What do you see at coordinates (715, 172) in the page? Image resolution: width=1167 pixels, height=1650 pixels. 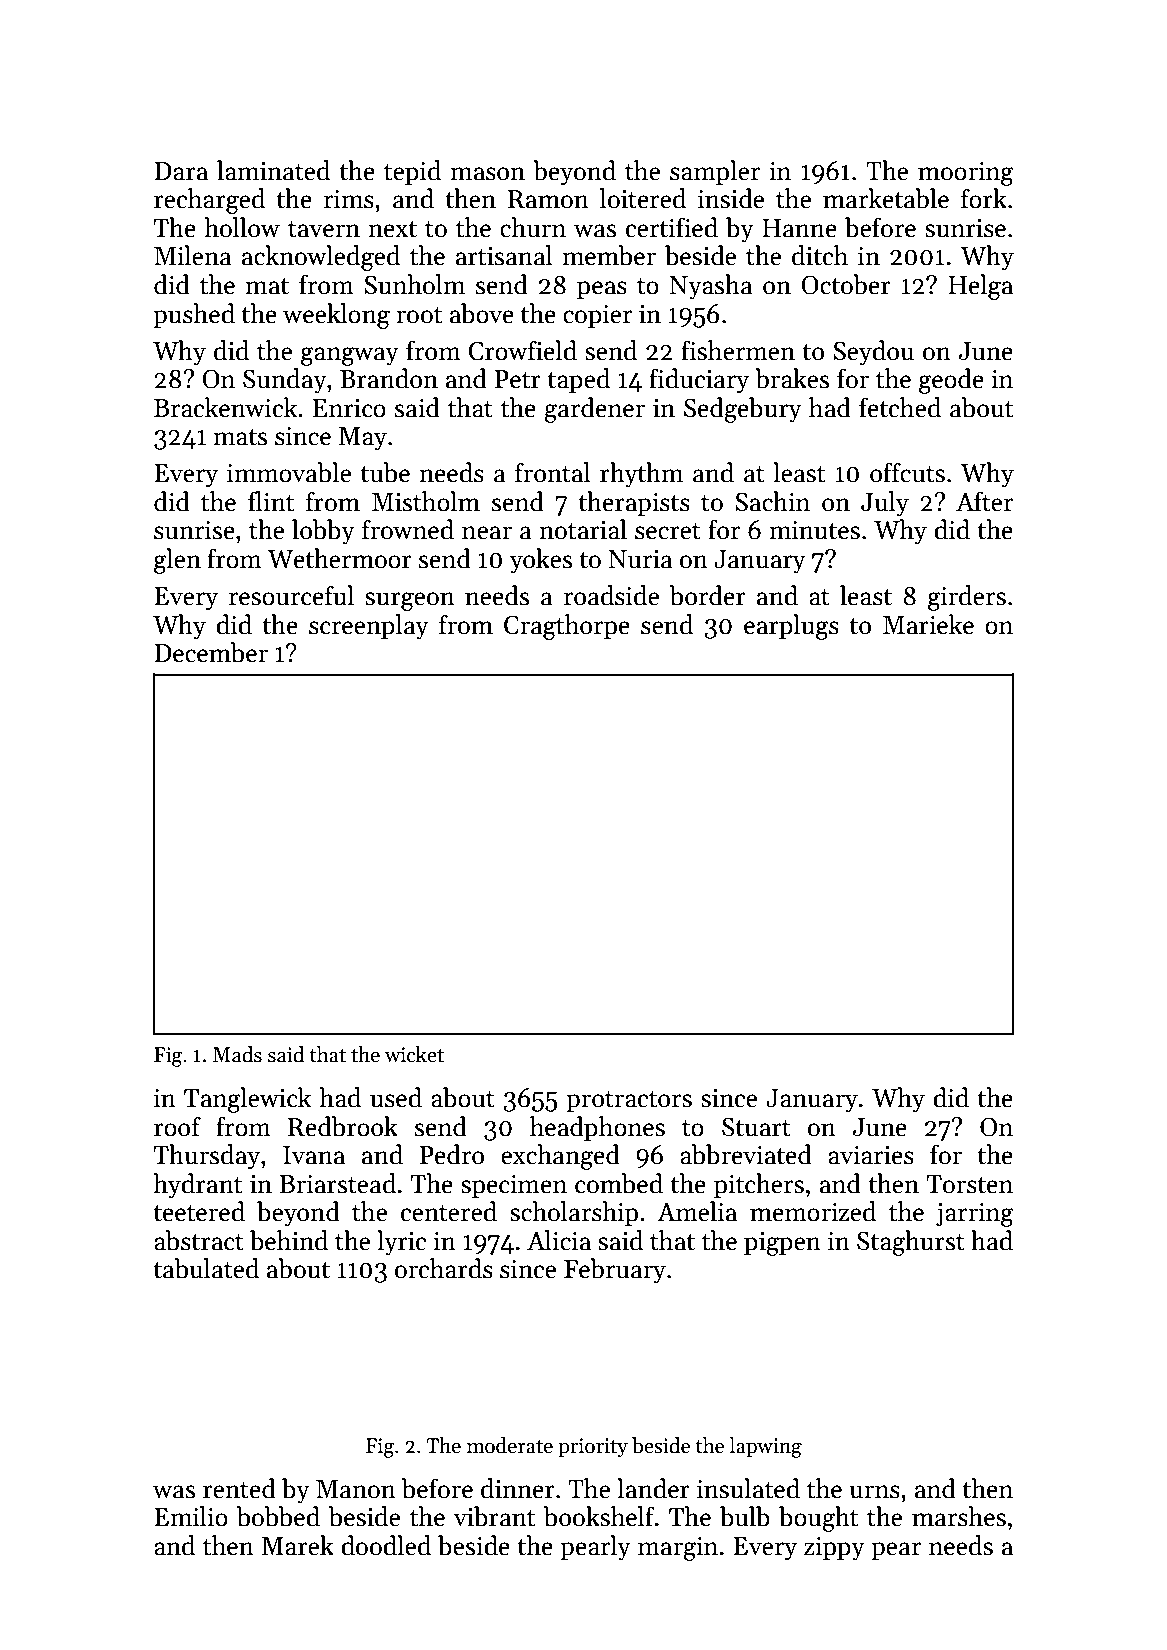 I see `sampler` at bounding box center [715, 172].
